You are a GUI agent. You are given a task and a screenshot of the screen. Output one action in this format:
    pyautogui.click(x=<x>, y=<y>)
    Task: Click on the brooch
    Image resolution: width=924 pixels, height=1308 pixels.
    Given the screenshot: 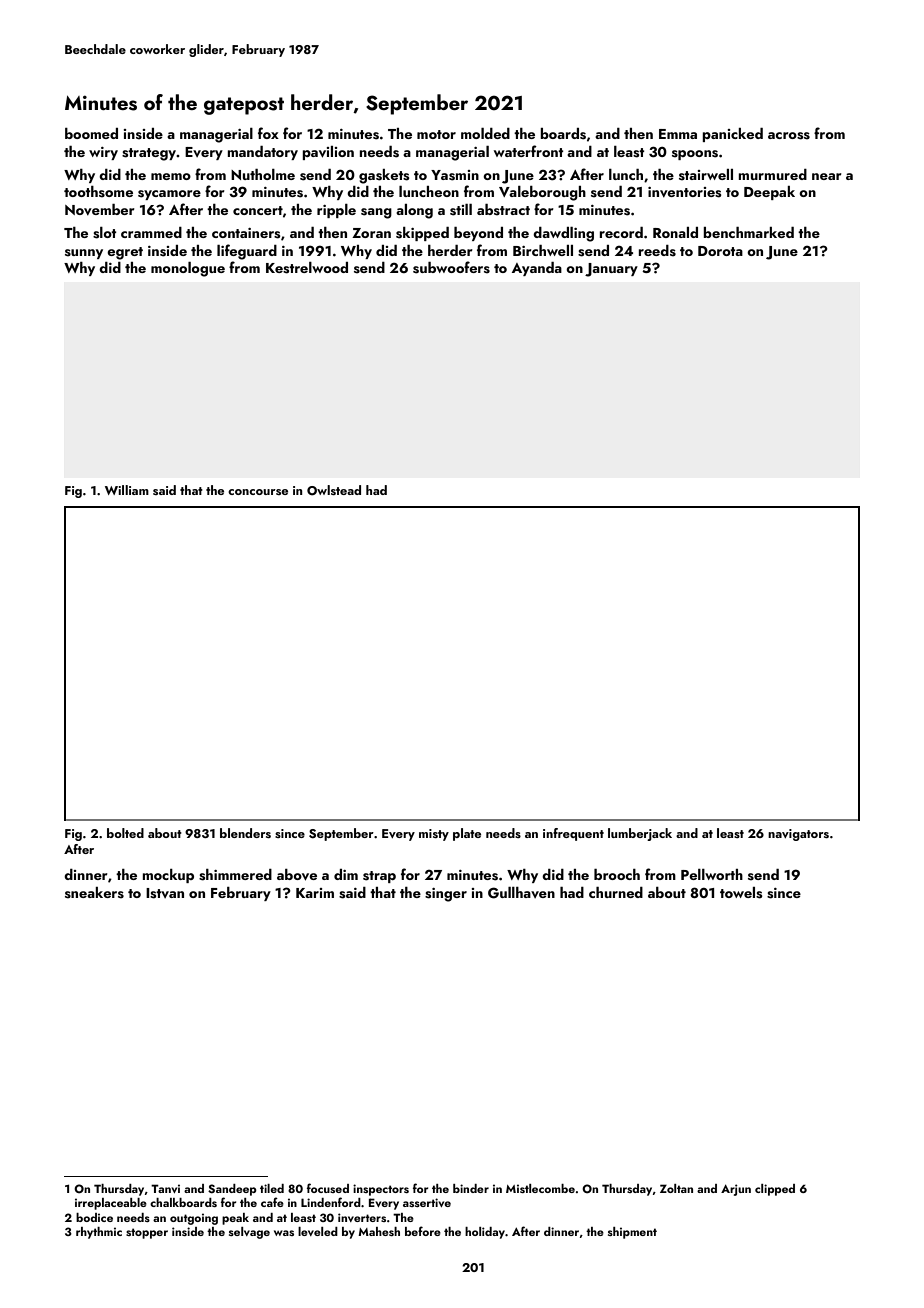 What is the action you would take?
    pyautogui.click(x=617, y=874)
